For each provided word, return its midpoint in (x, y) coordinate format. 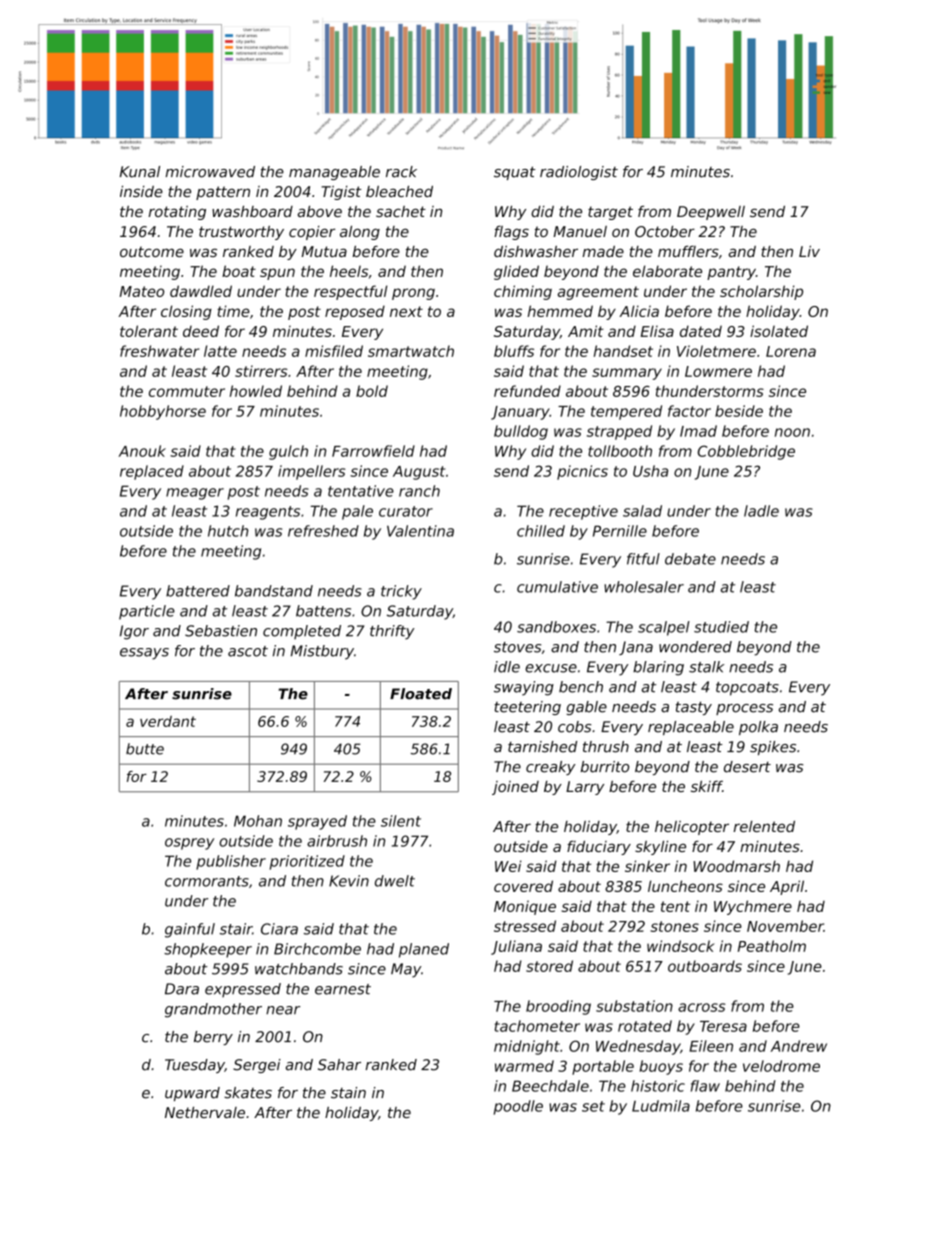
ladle (761, 511)
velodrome (781, 1066)
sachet (401, 211)
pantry (731, 273)
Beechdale (550, 1086)
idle (507, 667)
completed (302, 632)
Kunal (140, 172)
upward (192, 1094)
